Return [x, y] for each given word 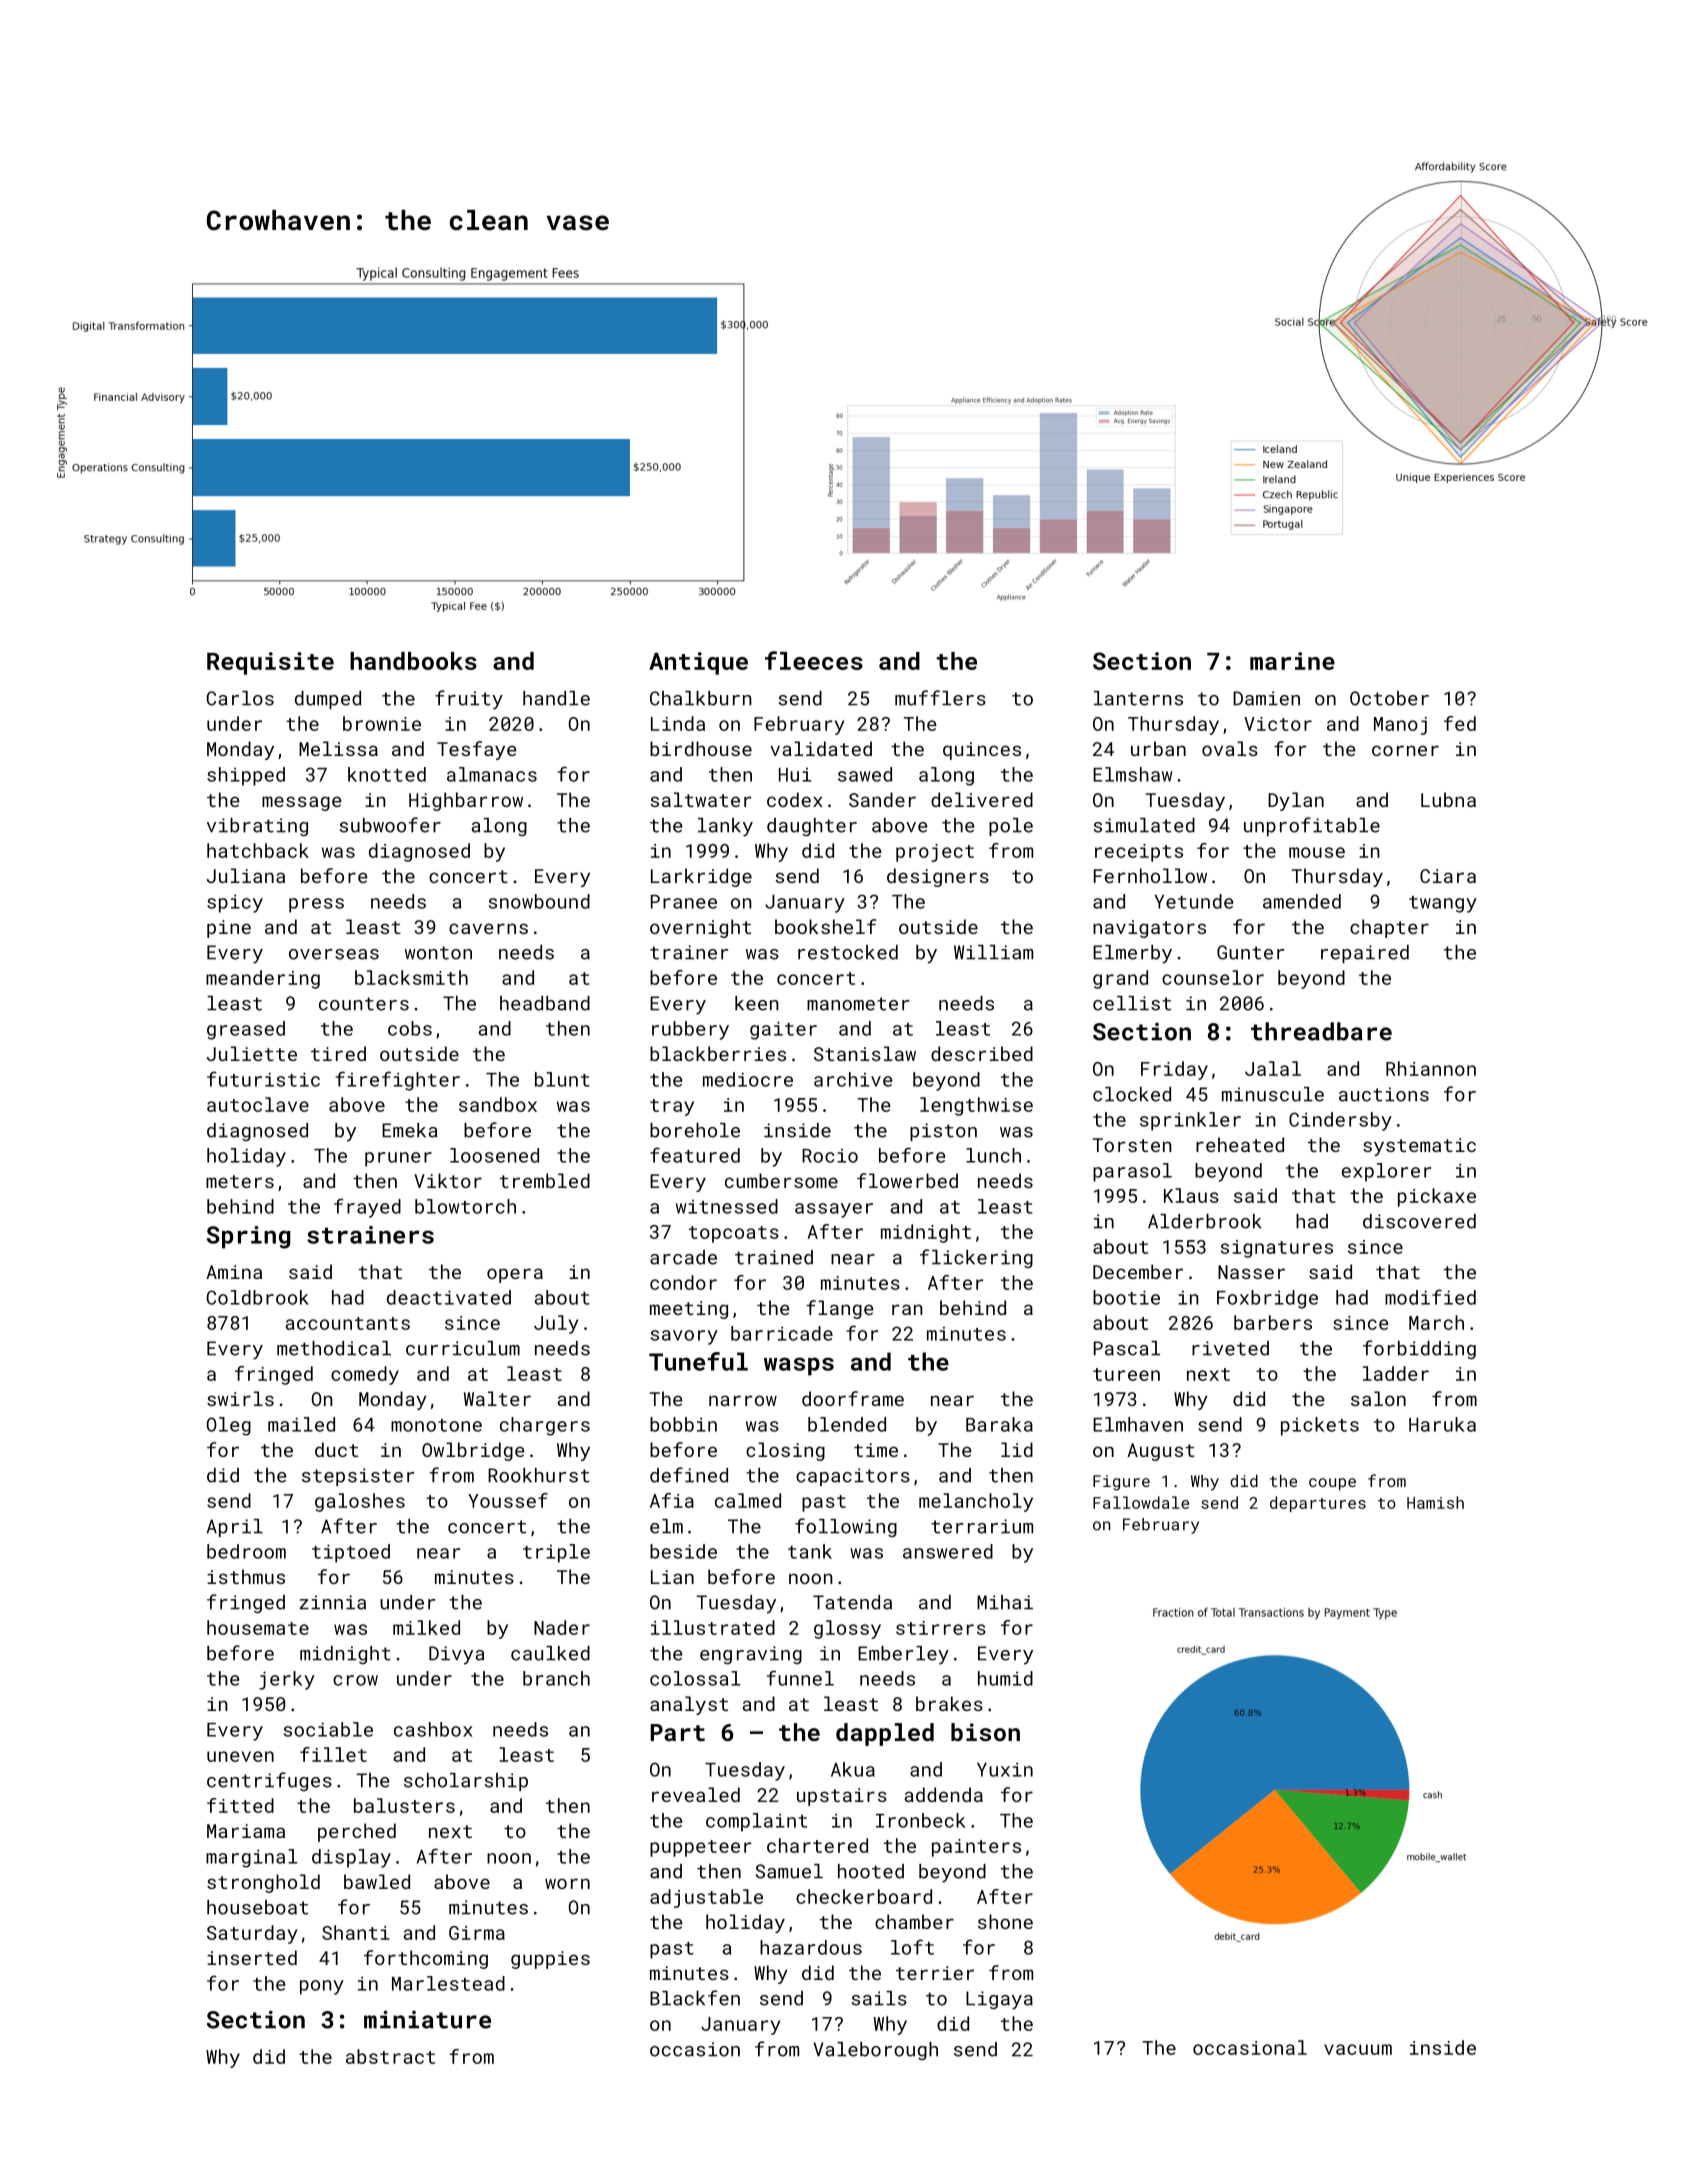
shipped [246, 776]
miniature [427, 2019]
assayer [834, 1210]
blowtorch [465, 1206]
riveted [1230, 1348]
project [935, 853]
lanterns [1138, 698]
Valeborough [875, 2051]
